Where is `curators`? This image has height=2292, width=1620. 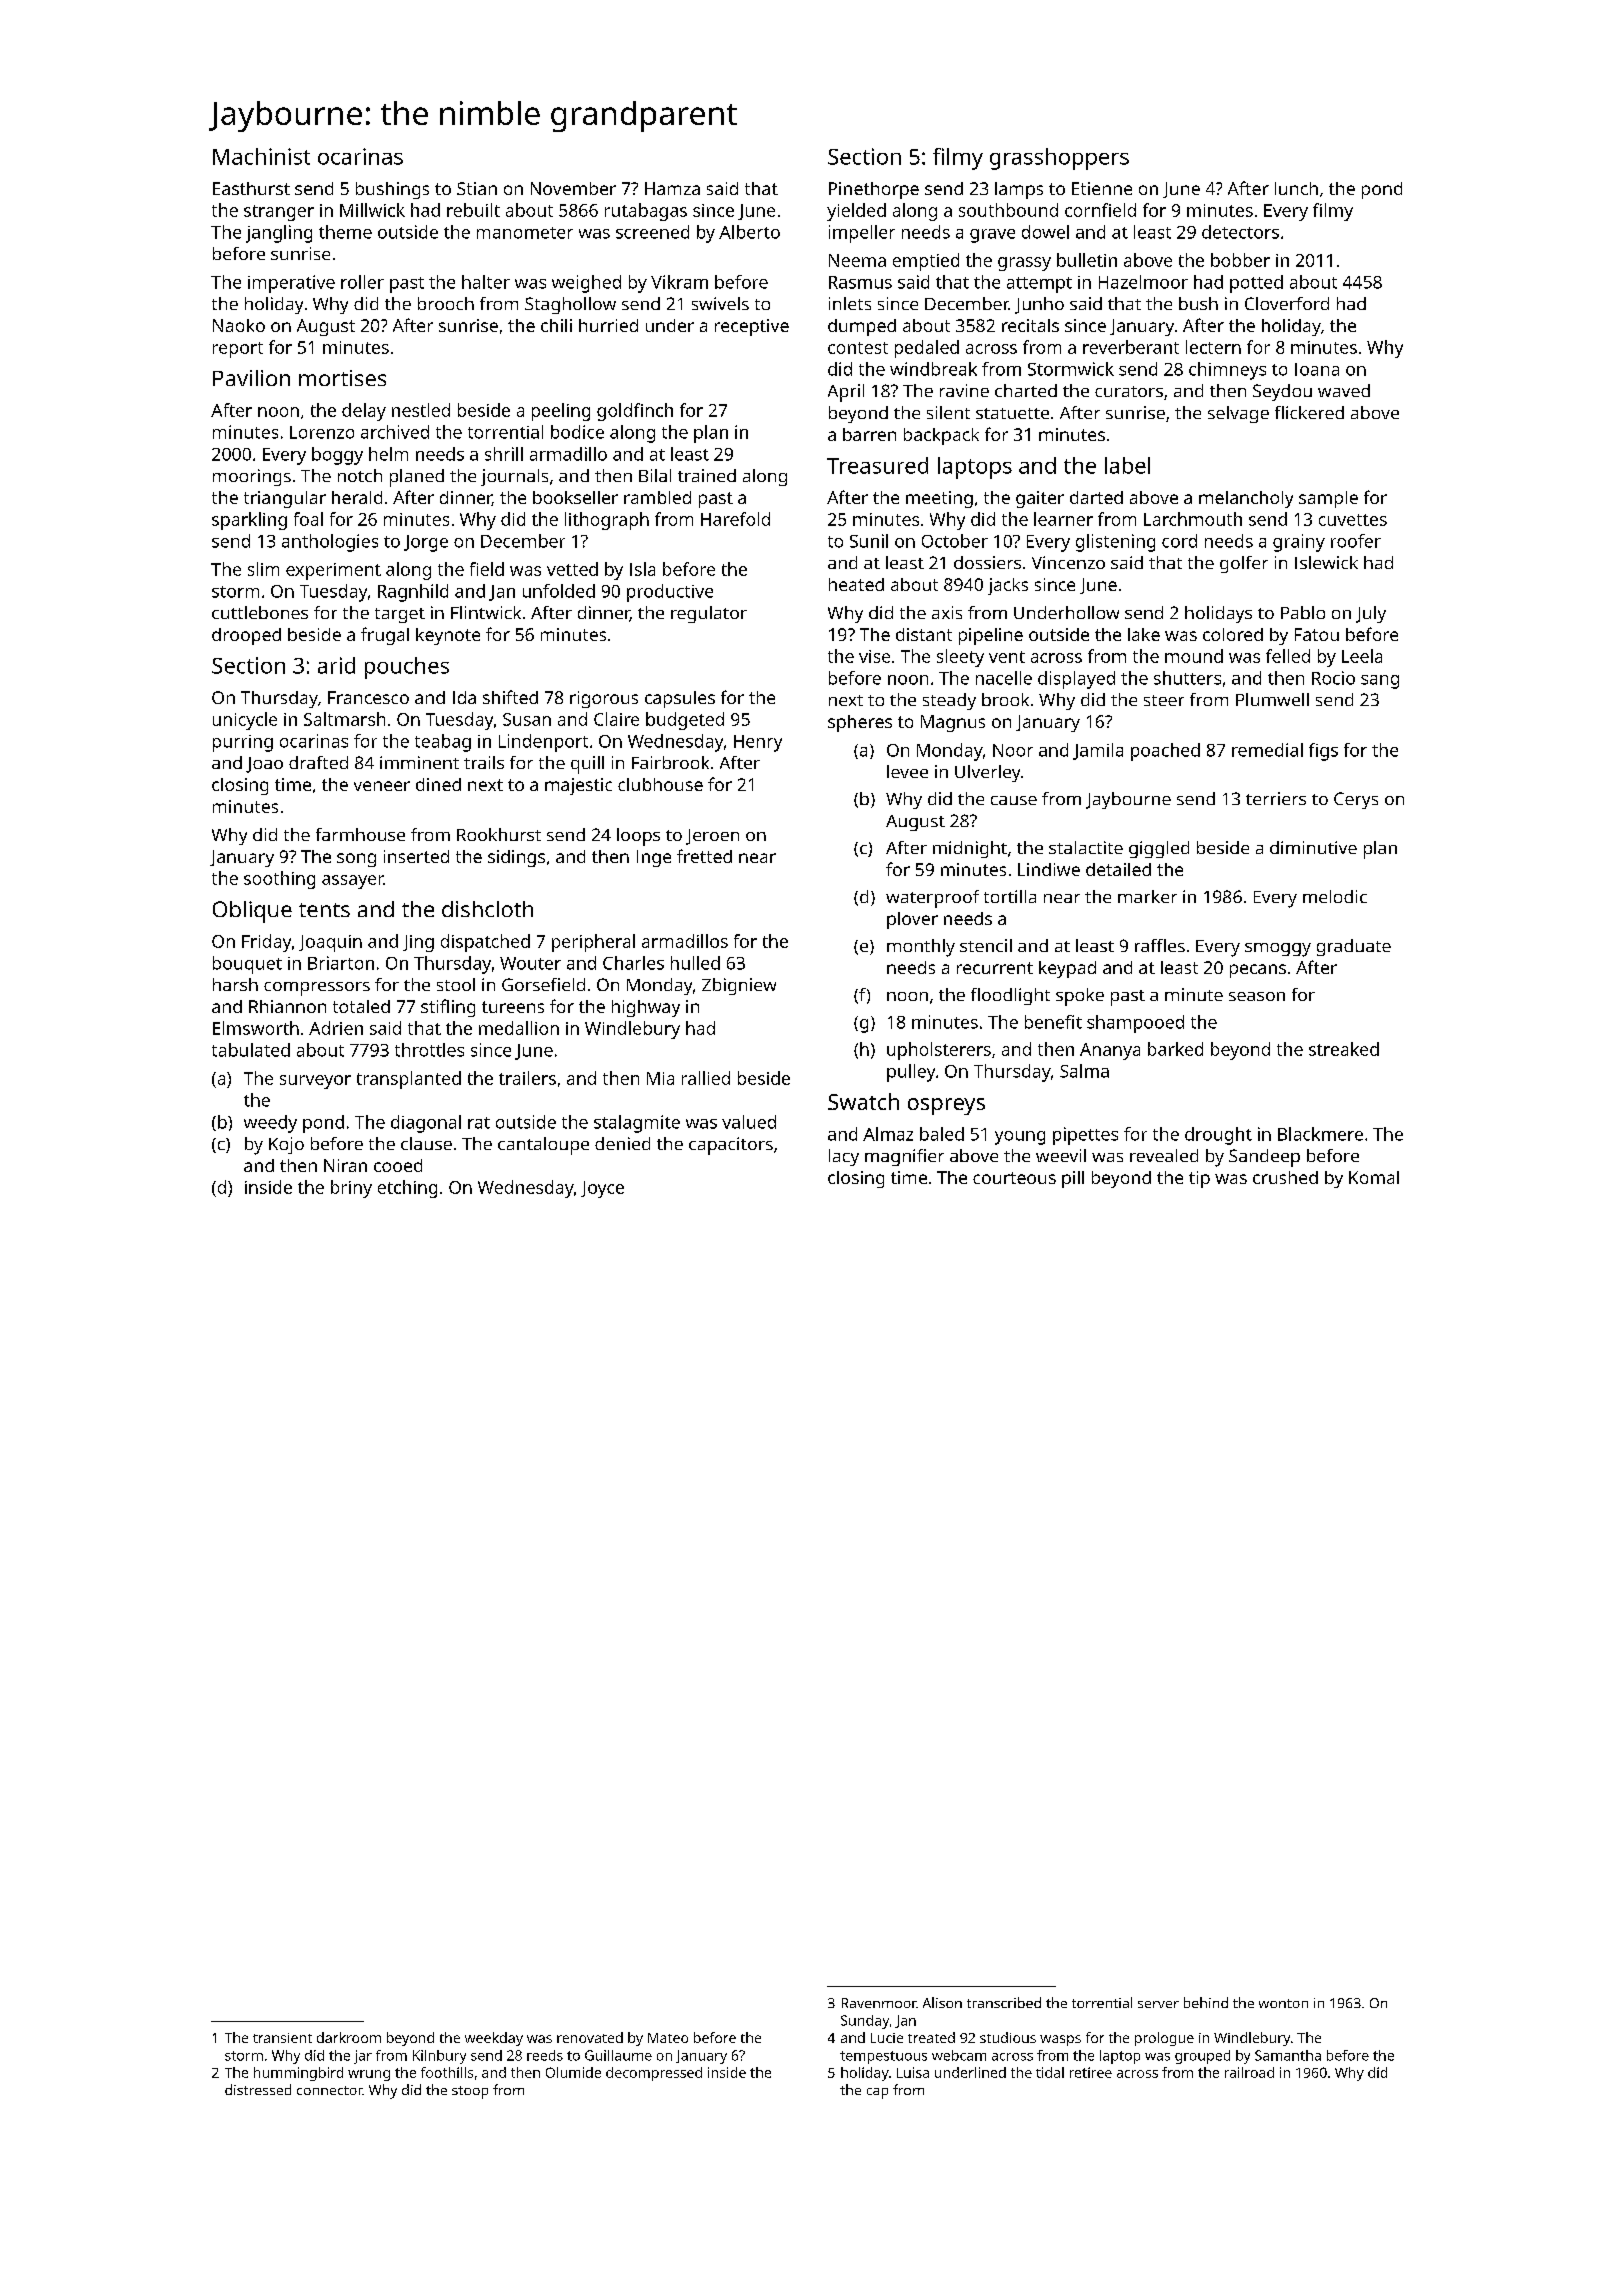 curators is located at coordinates (1129, 391).
